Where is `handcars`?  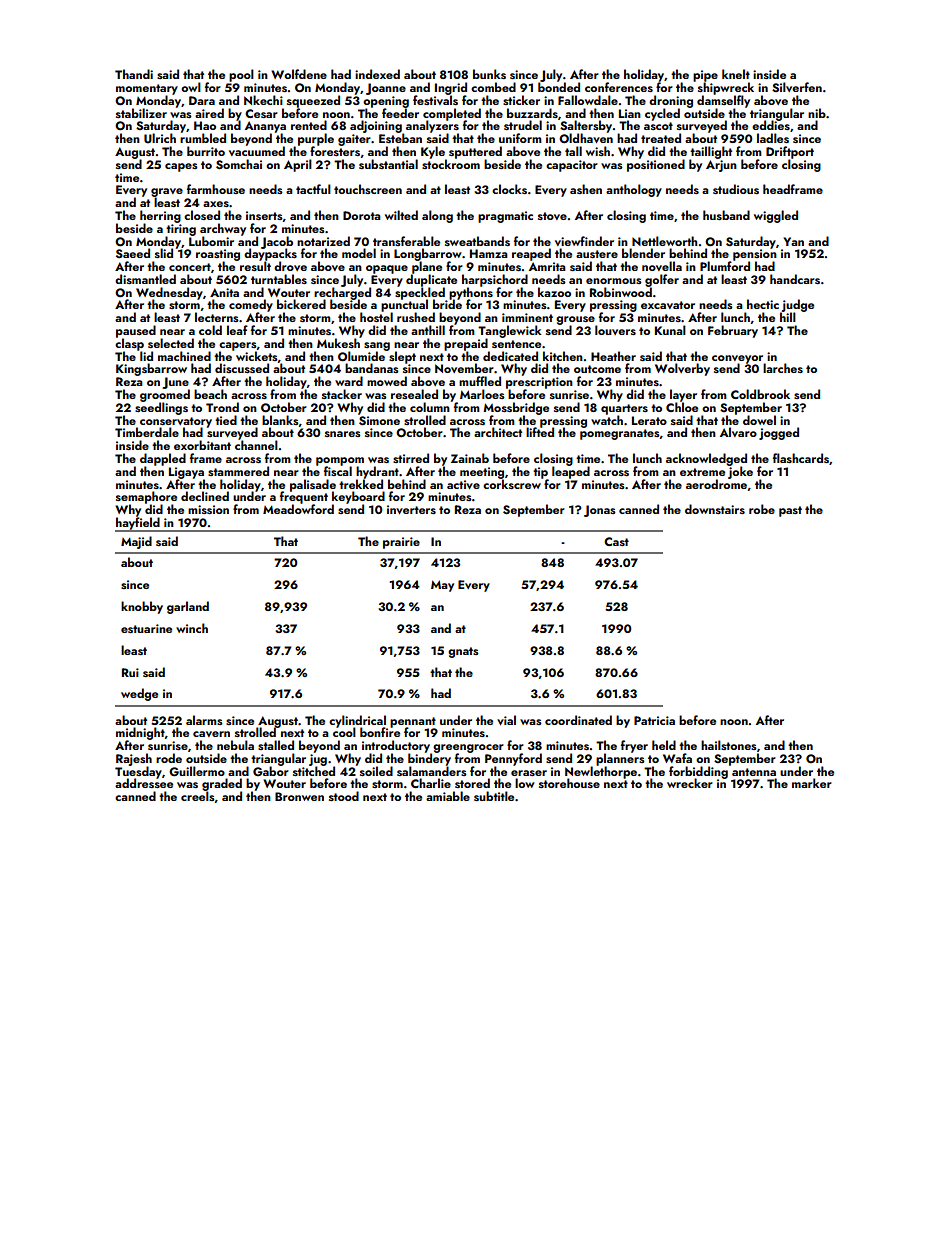 handcars is located at coordinates (795, 279).
